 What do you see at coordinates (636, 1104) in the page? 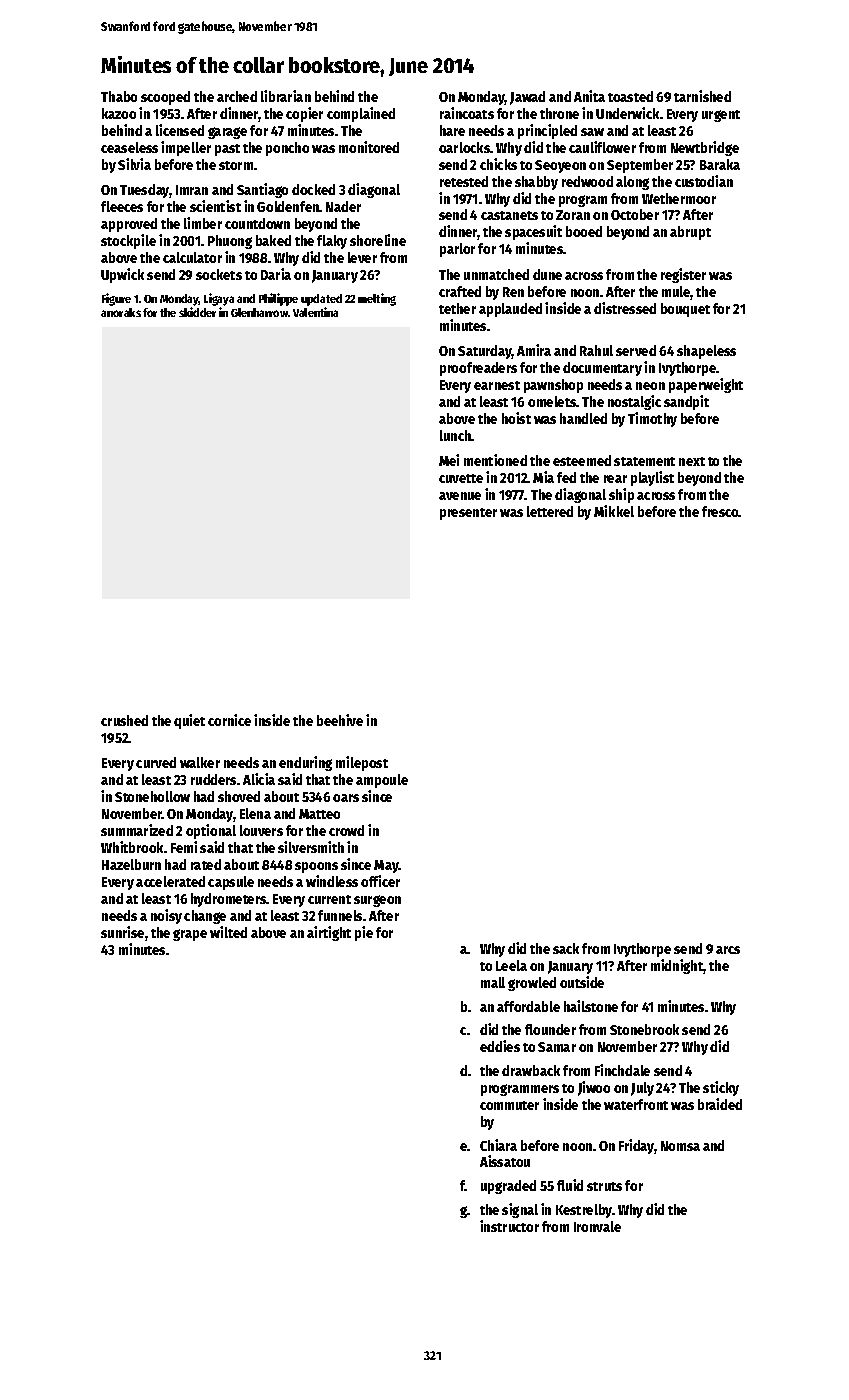
I see `waterfront` at bounding box center [636, 1104].
